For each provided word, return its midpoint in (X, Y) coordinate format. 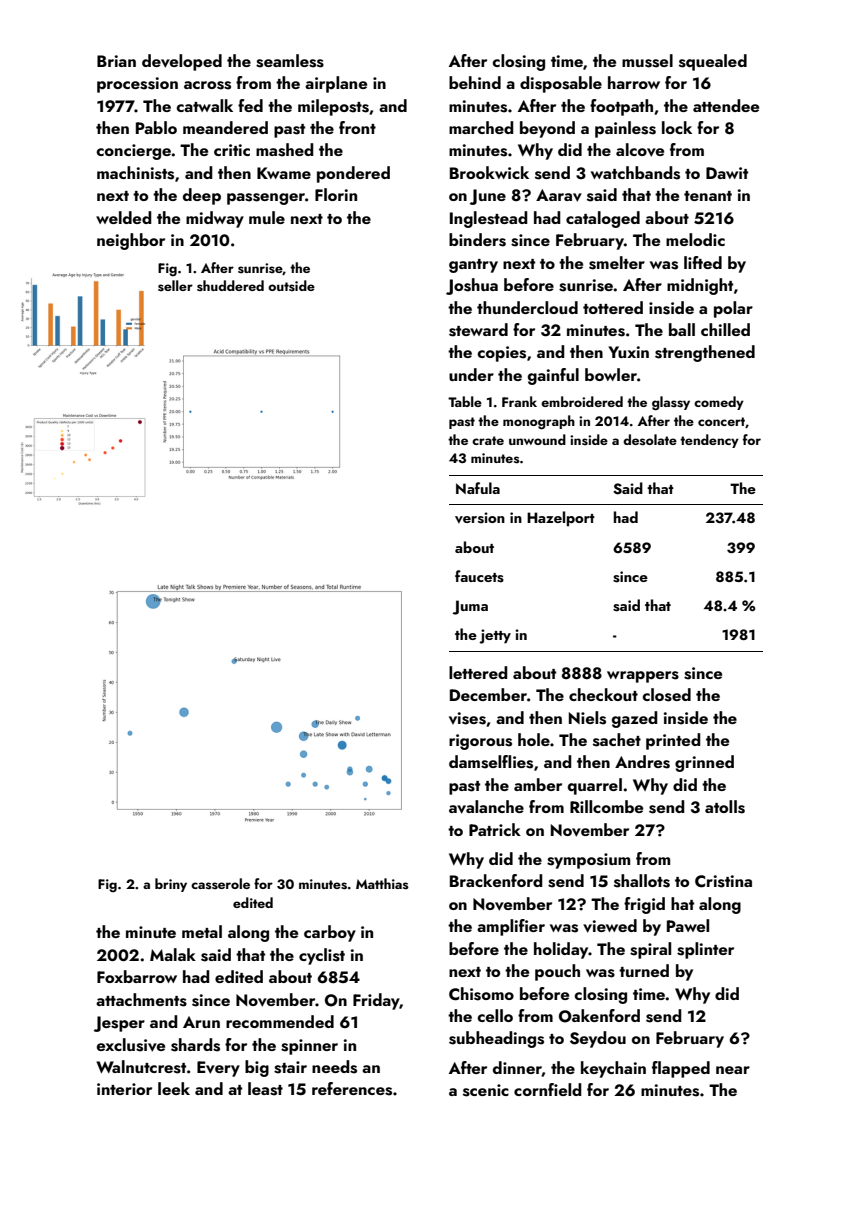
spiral (650, 950)
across (207, 85)
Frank (519, 401)
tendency (709, 441)
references (352, 1089)
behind (475, 82)
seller (175, 286)
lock (677, 127)
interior (124, 1089)
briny (171, 885)
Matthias (382, 884)
